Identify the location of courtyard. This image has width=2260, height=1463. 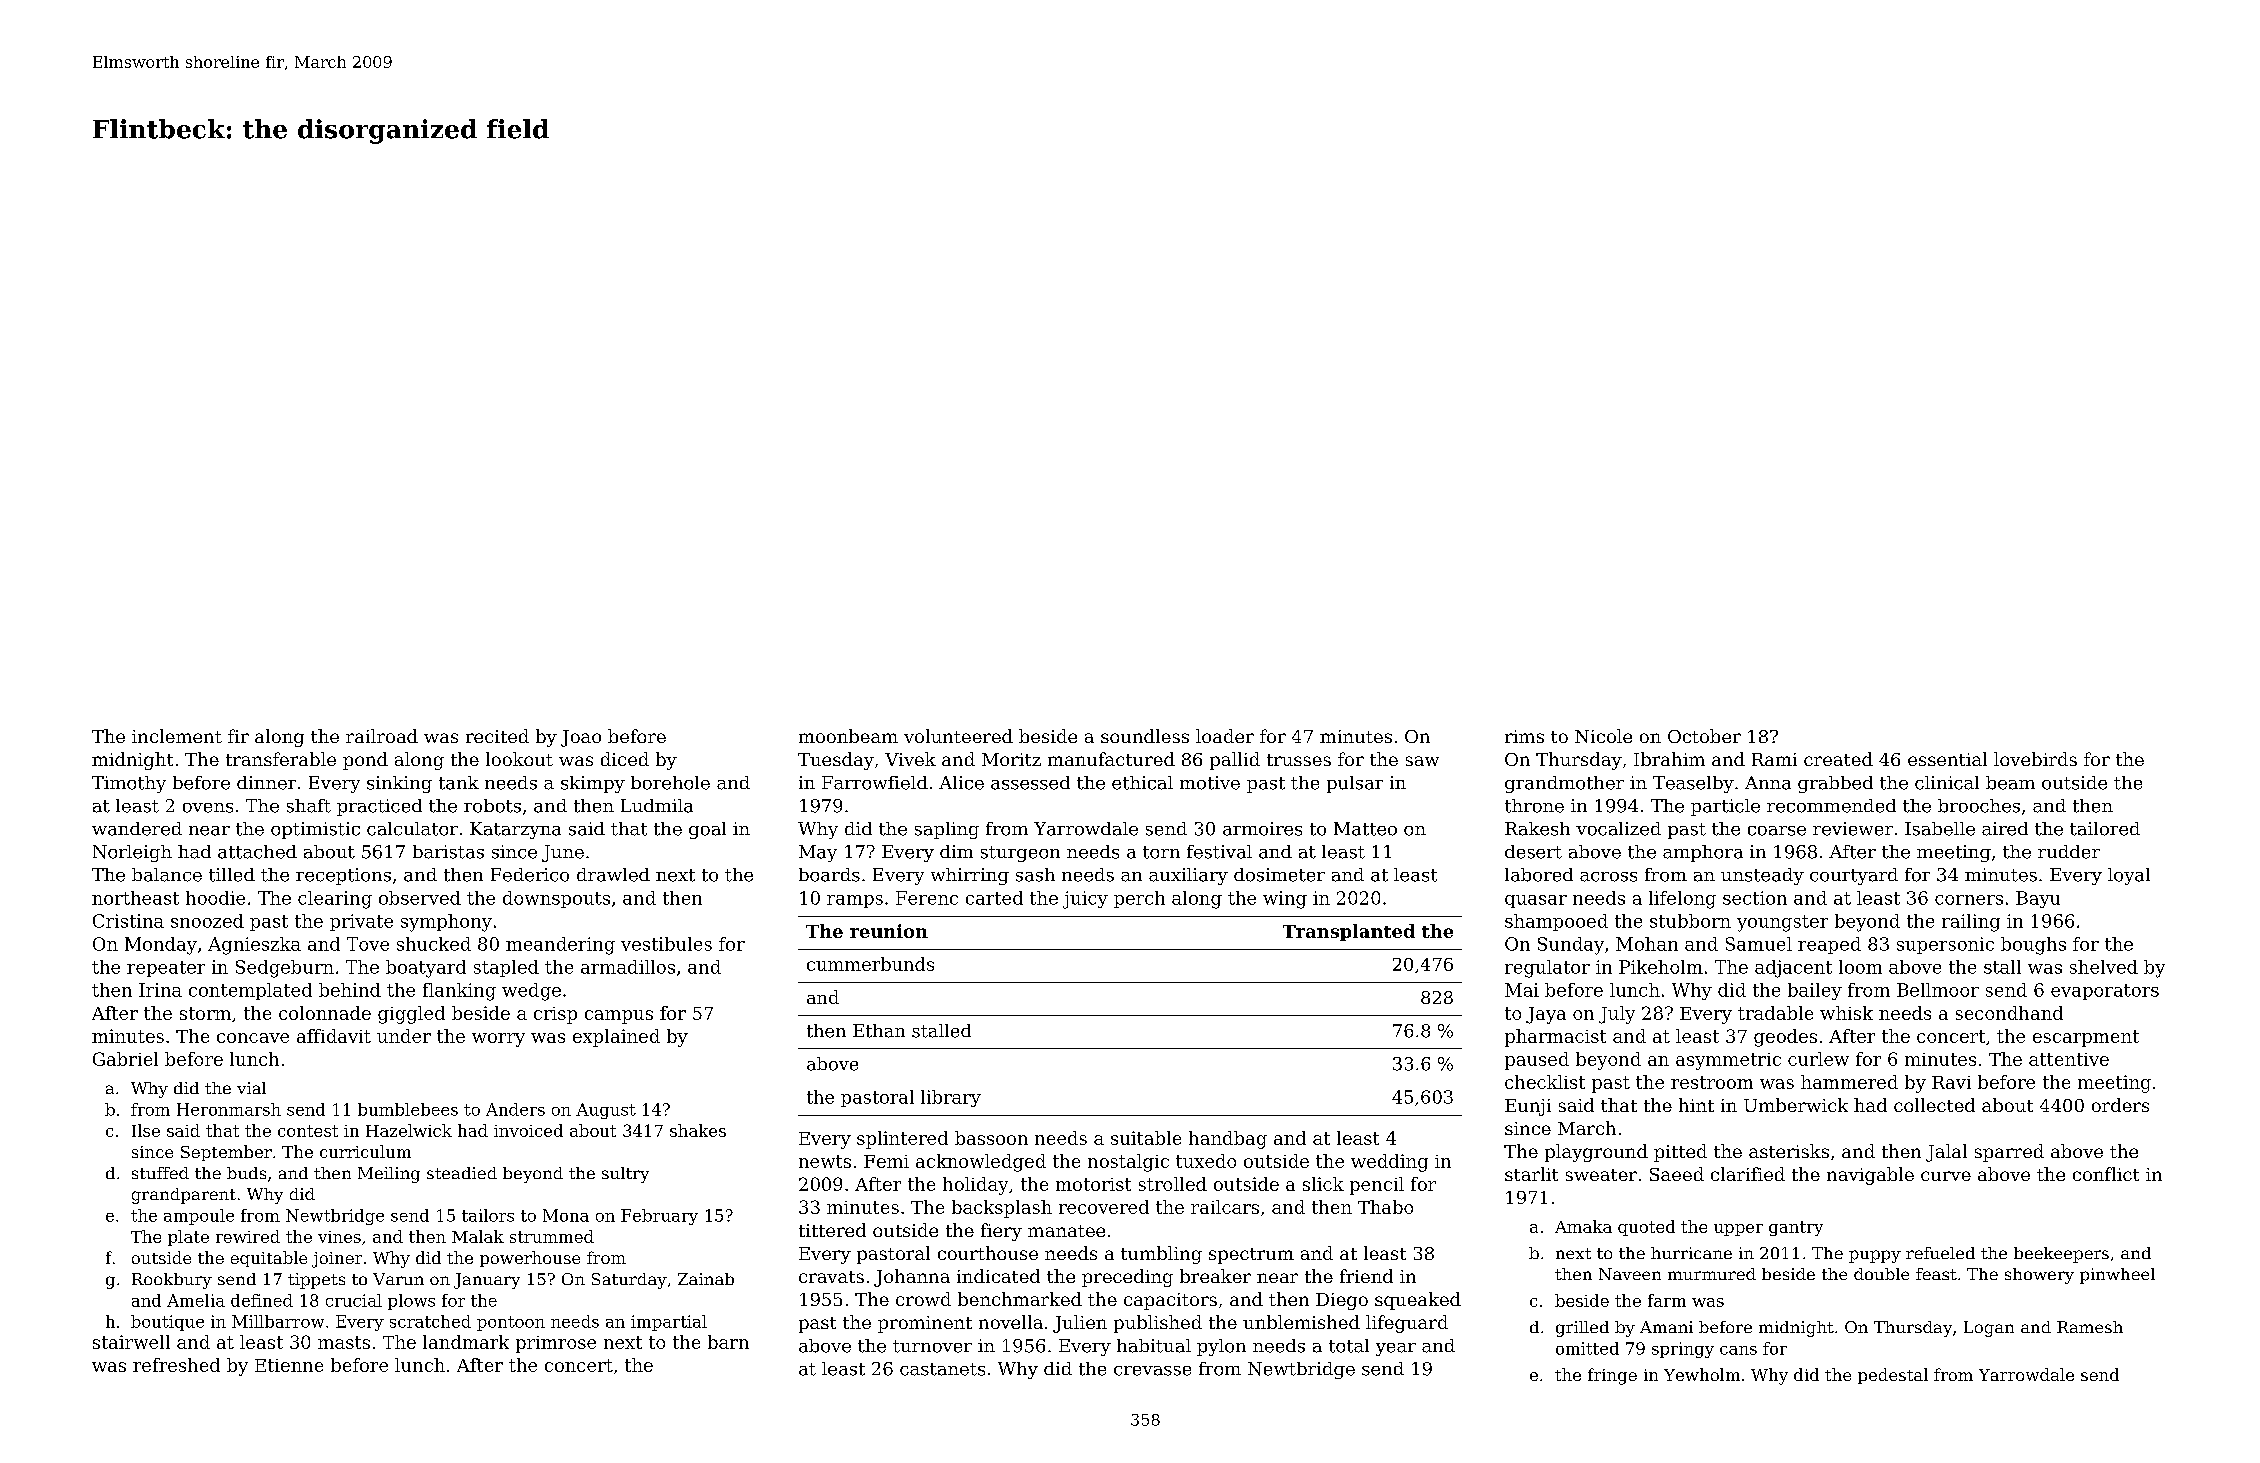
(1854, 876).
